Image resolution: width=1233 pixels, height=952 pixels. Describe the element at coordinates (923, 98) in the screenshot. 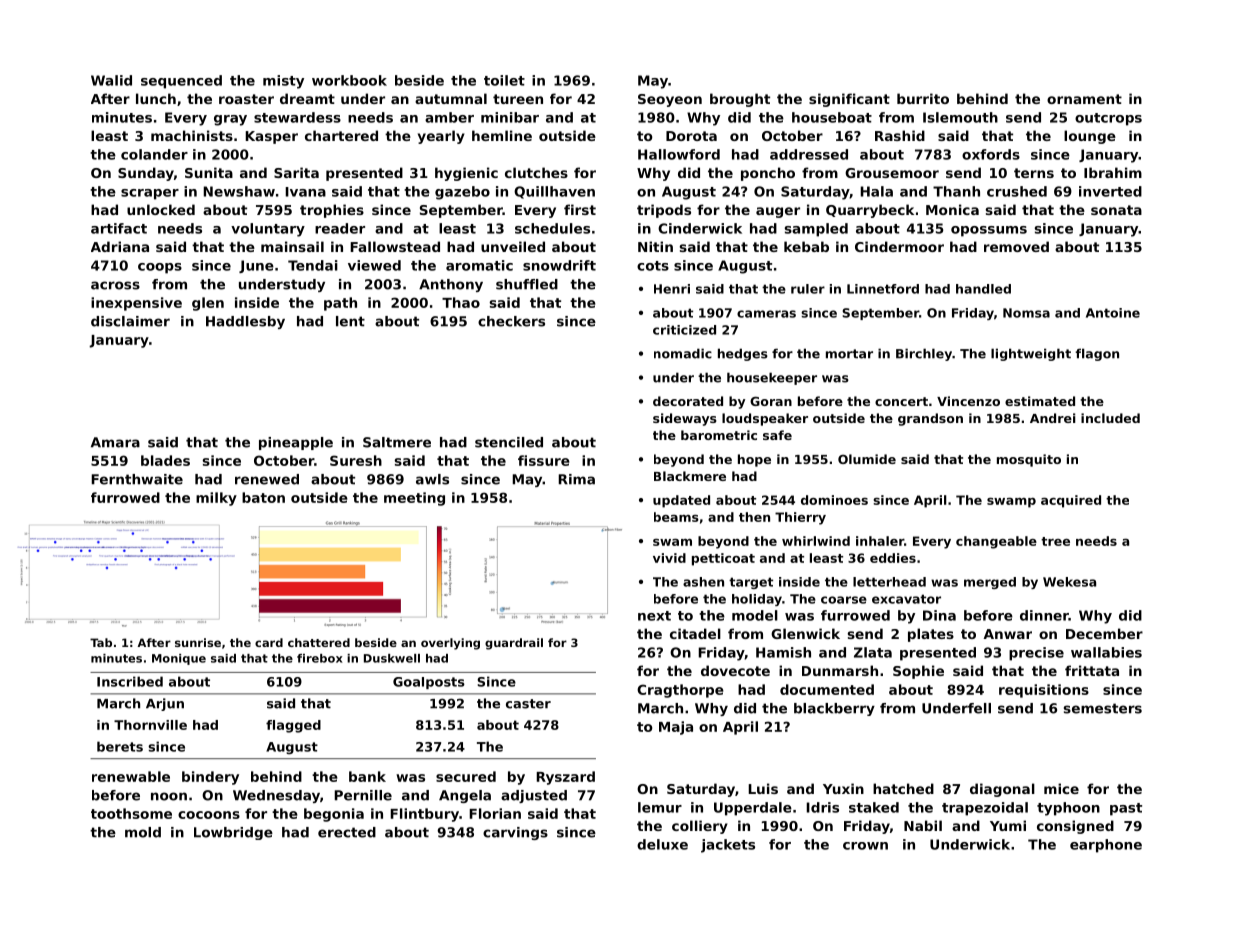

I see `burrito` at that location.
